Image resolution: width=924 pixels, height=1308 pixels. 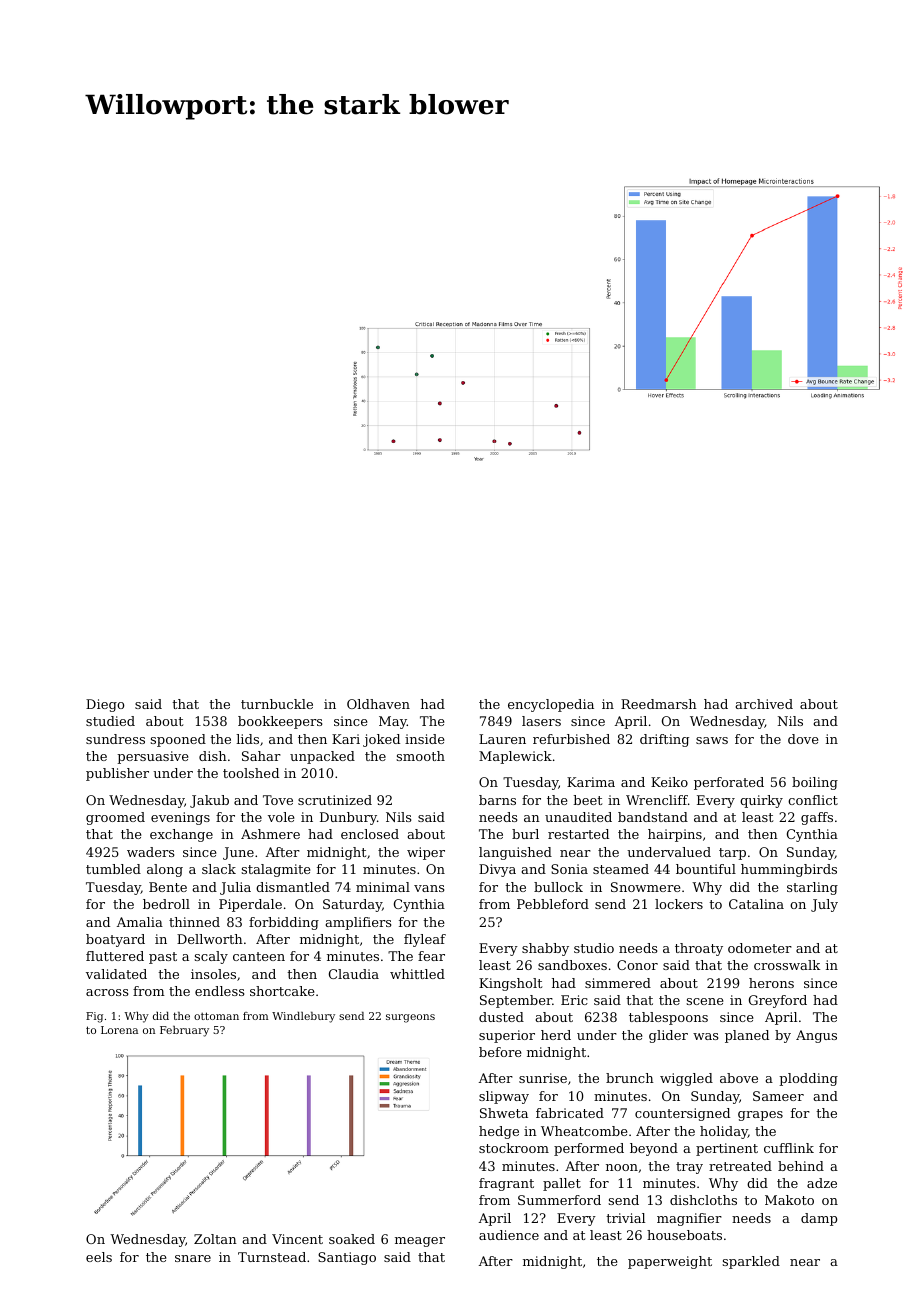 I want to click on Santiago, so click(x=347, y=1258).
